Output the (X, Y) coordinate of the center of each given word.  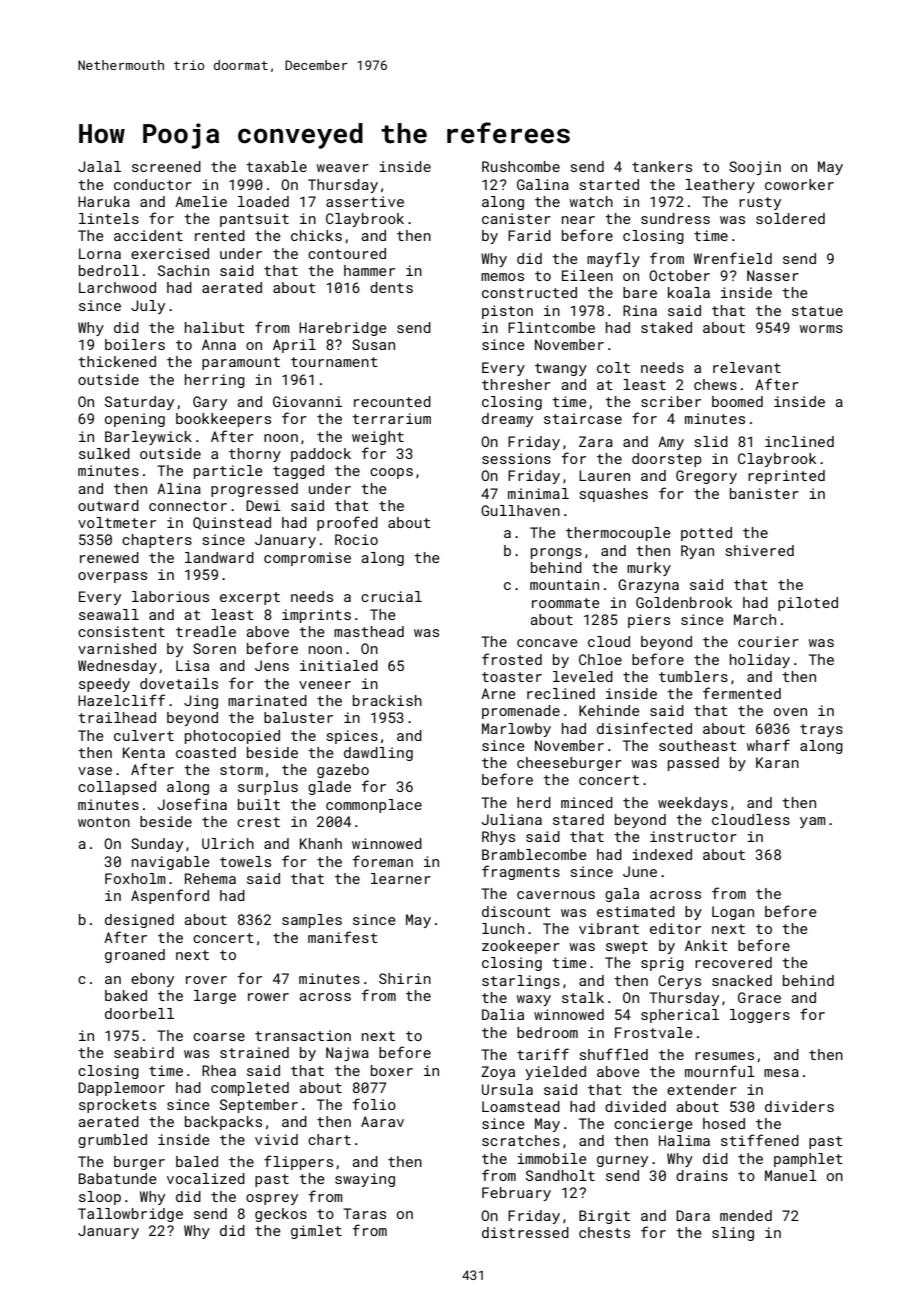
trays (821, 730)
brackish (387, 700)
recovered (733, 962)
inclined (799, 441)
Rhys (498, 838)
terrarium (391, 418)
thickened (117, 361)
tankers (662, 166)
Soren (214, 648)
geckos (281, 1215)
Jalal (99, 166)
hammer (369, 270)
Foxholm (135, 878)
